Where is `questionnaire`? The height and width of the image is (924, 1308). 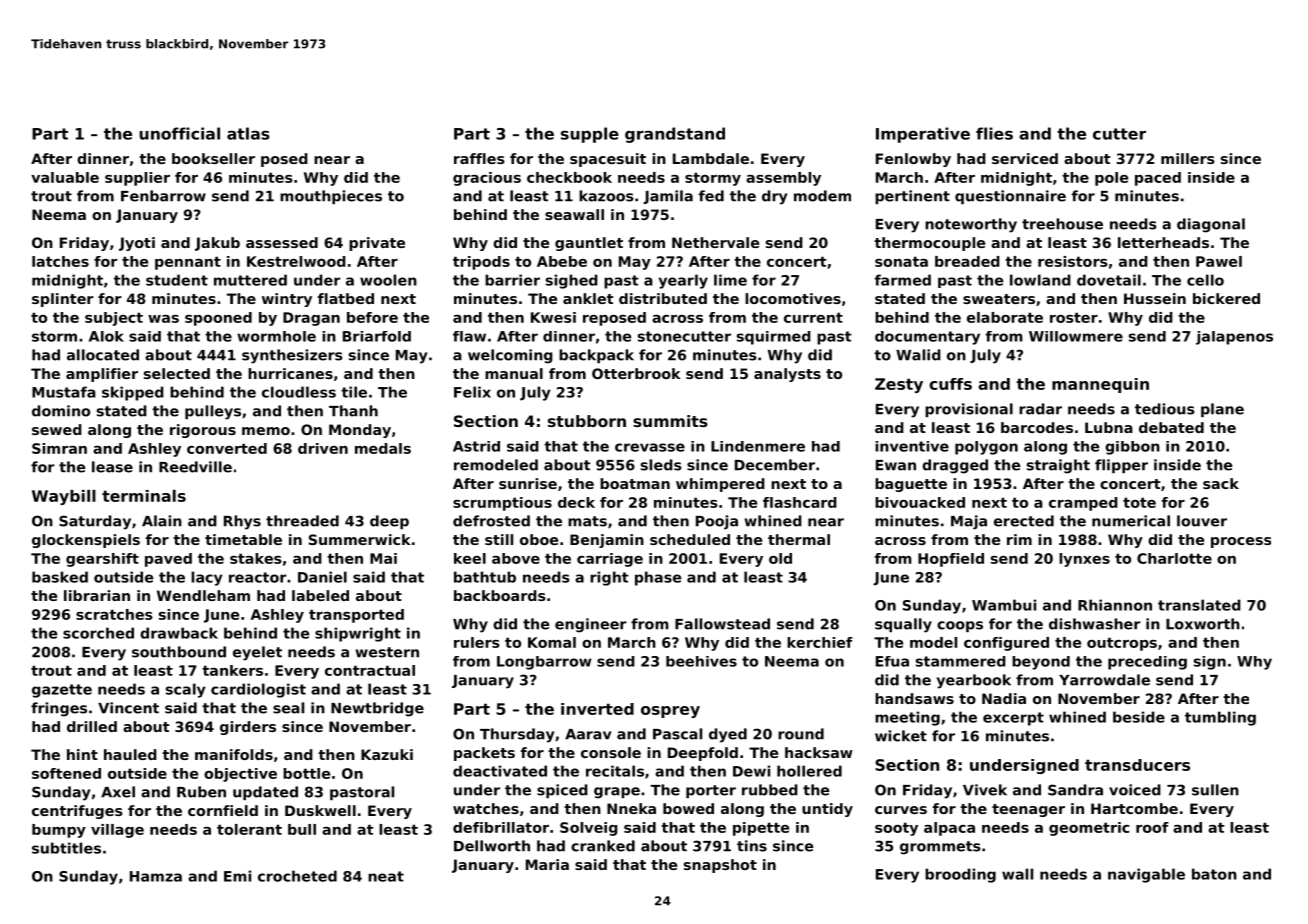 questionnaire is located at coordinates (1010, 197).
